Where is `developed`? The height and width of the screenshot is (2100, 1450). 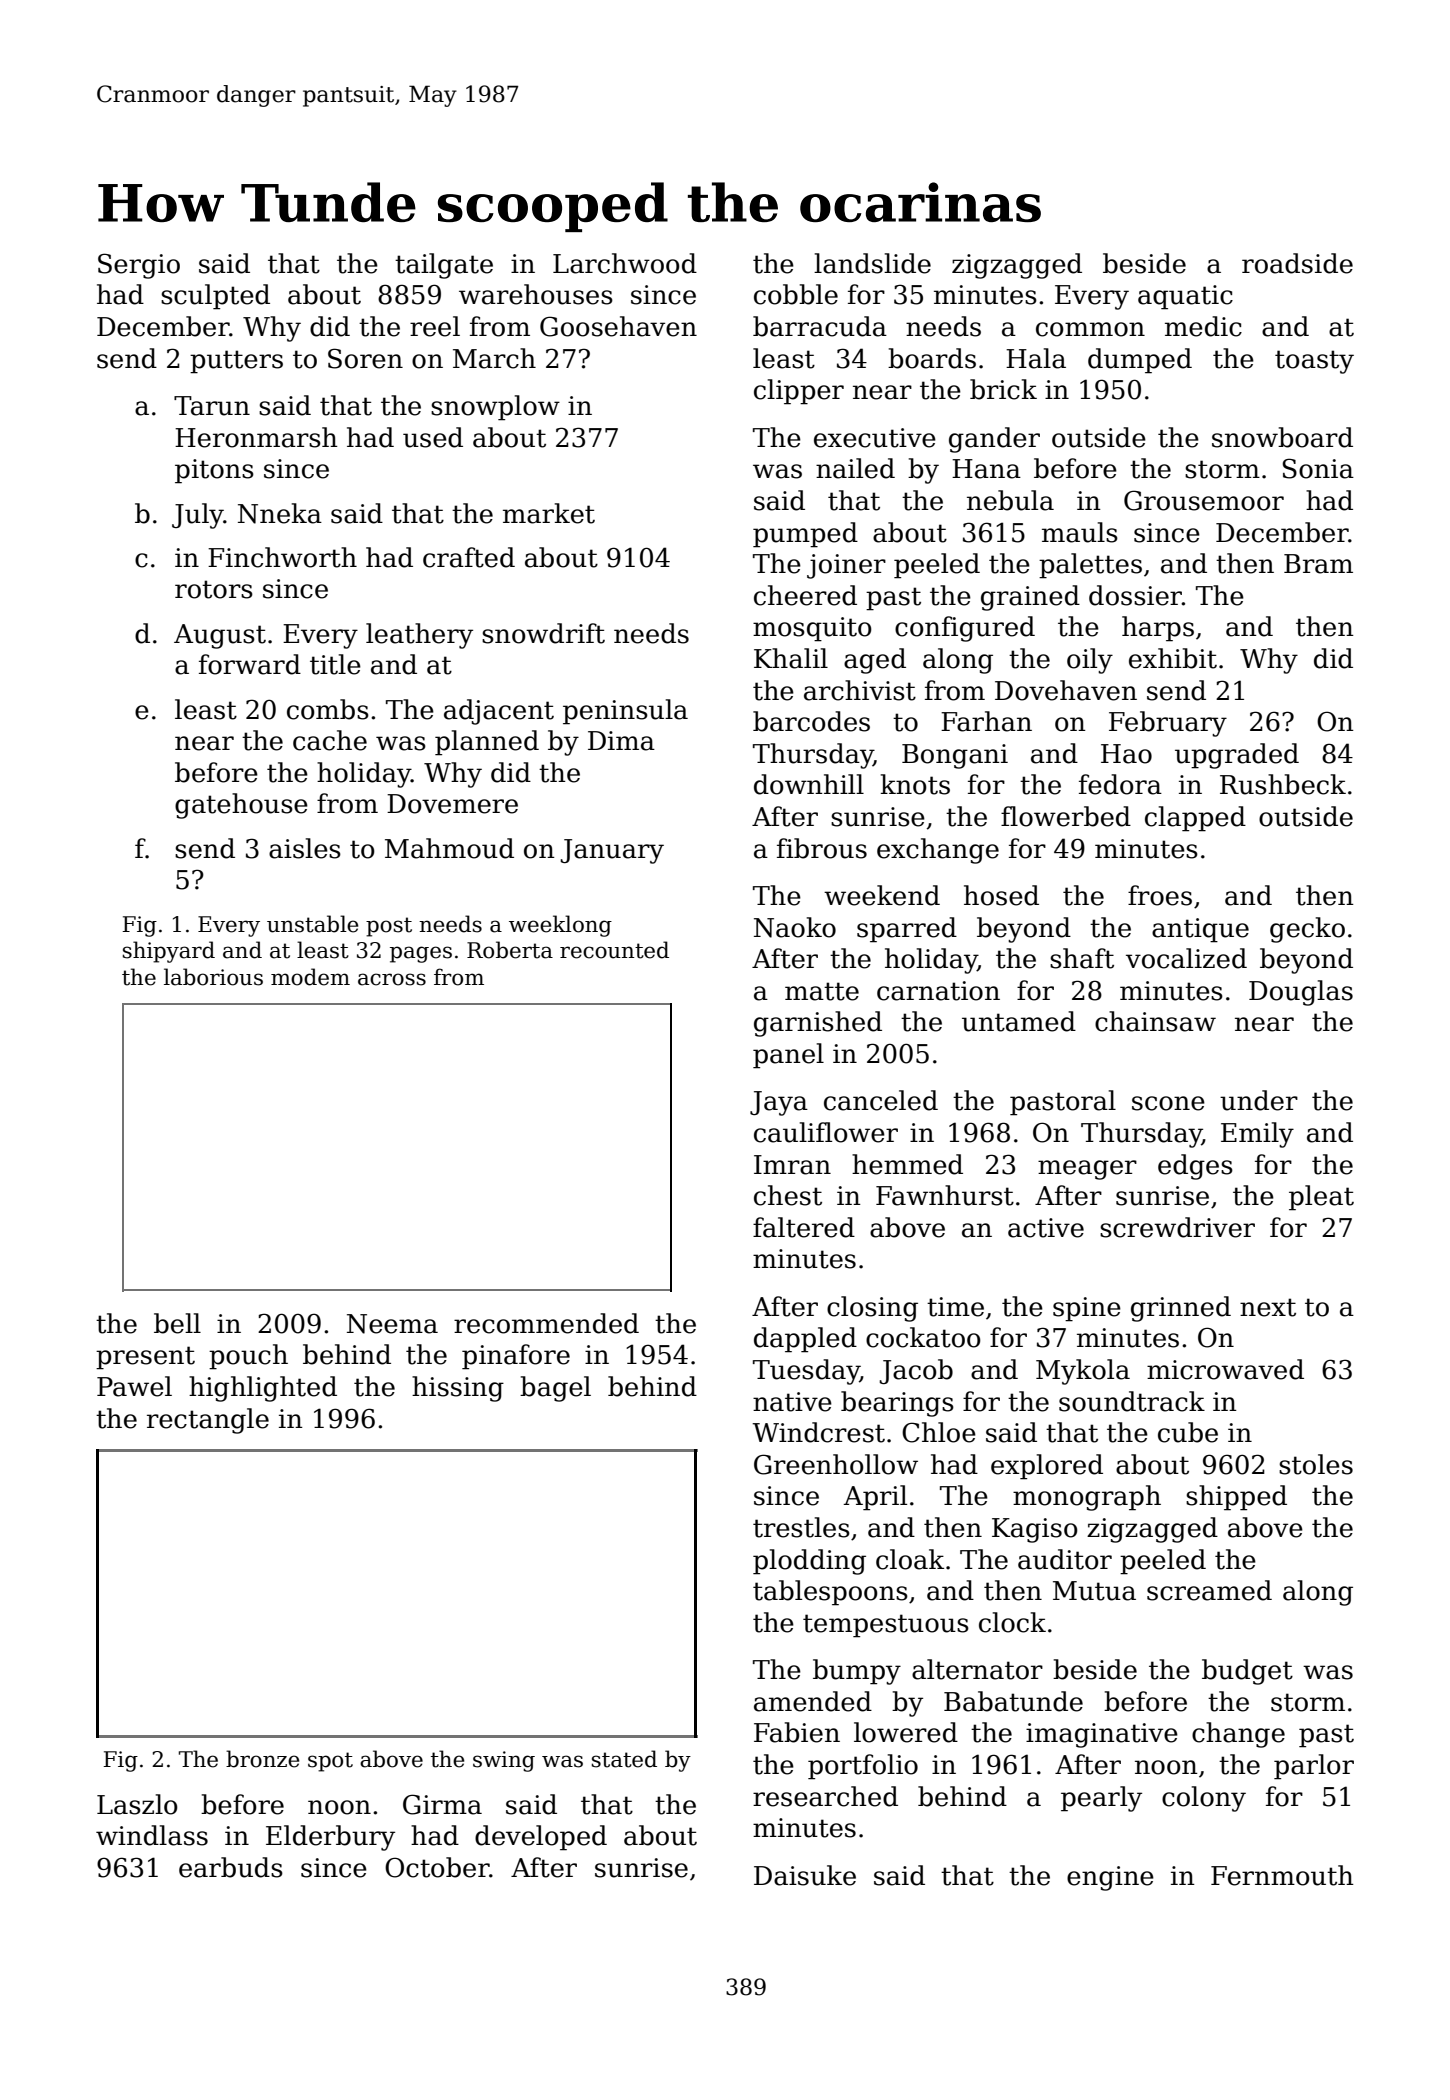 developed is located at coordinates (541, 1838).
